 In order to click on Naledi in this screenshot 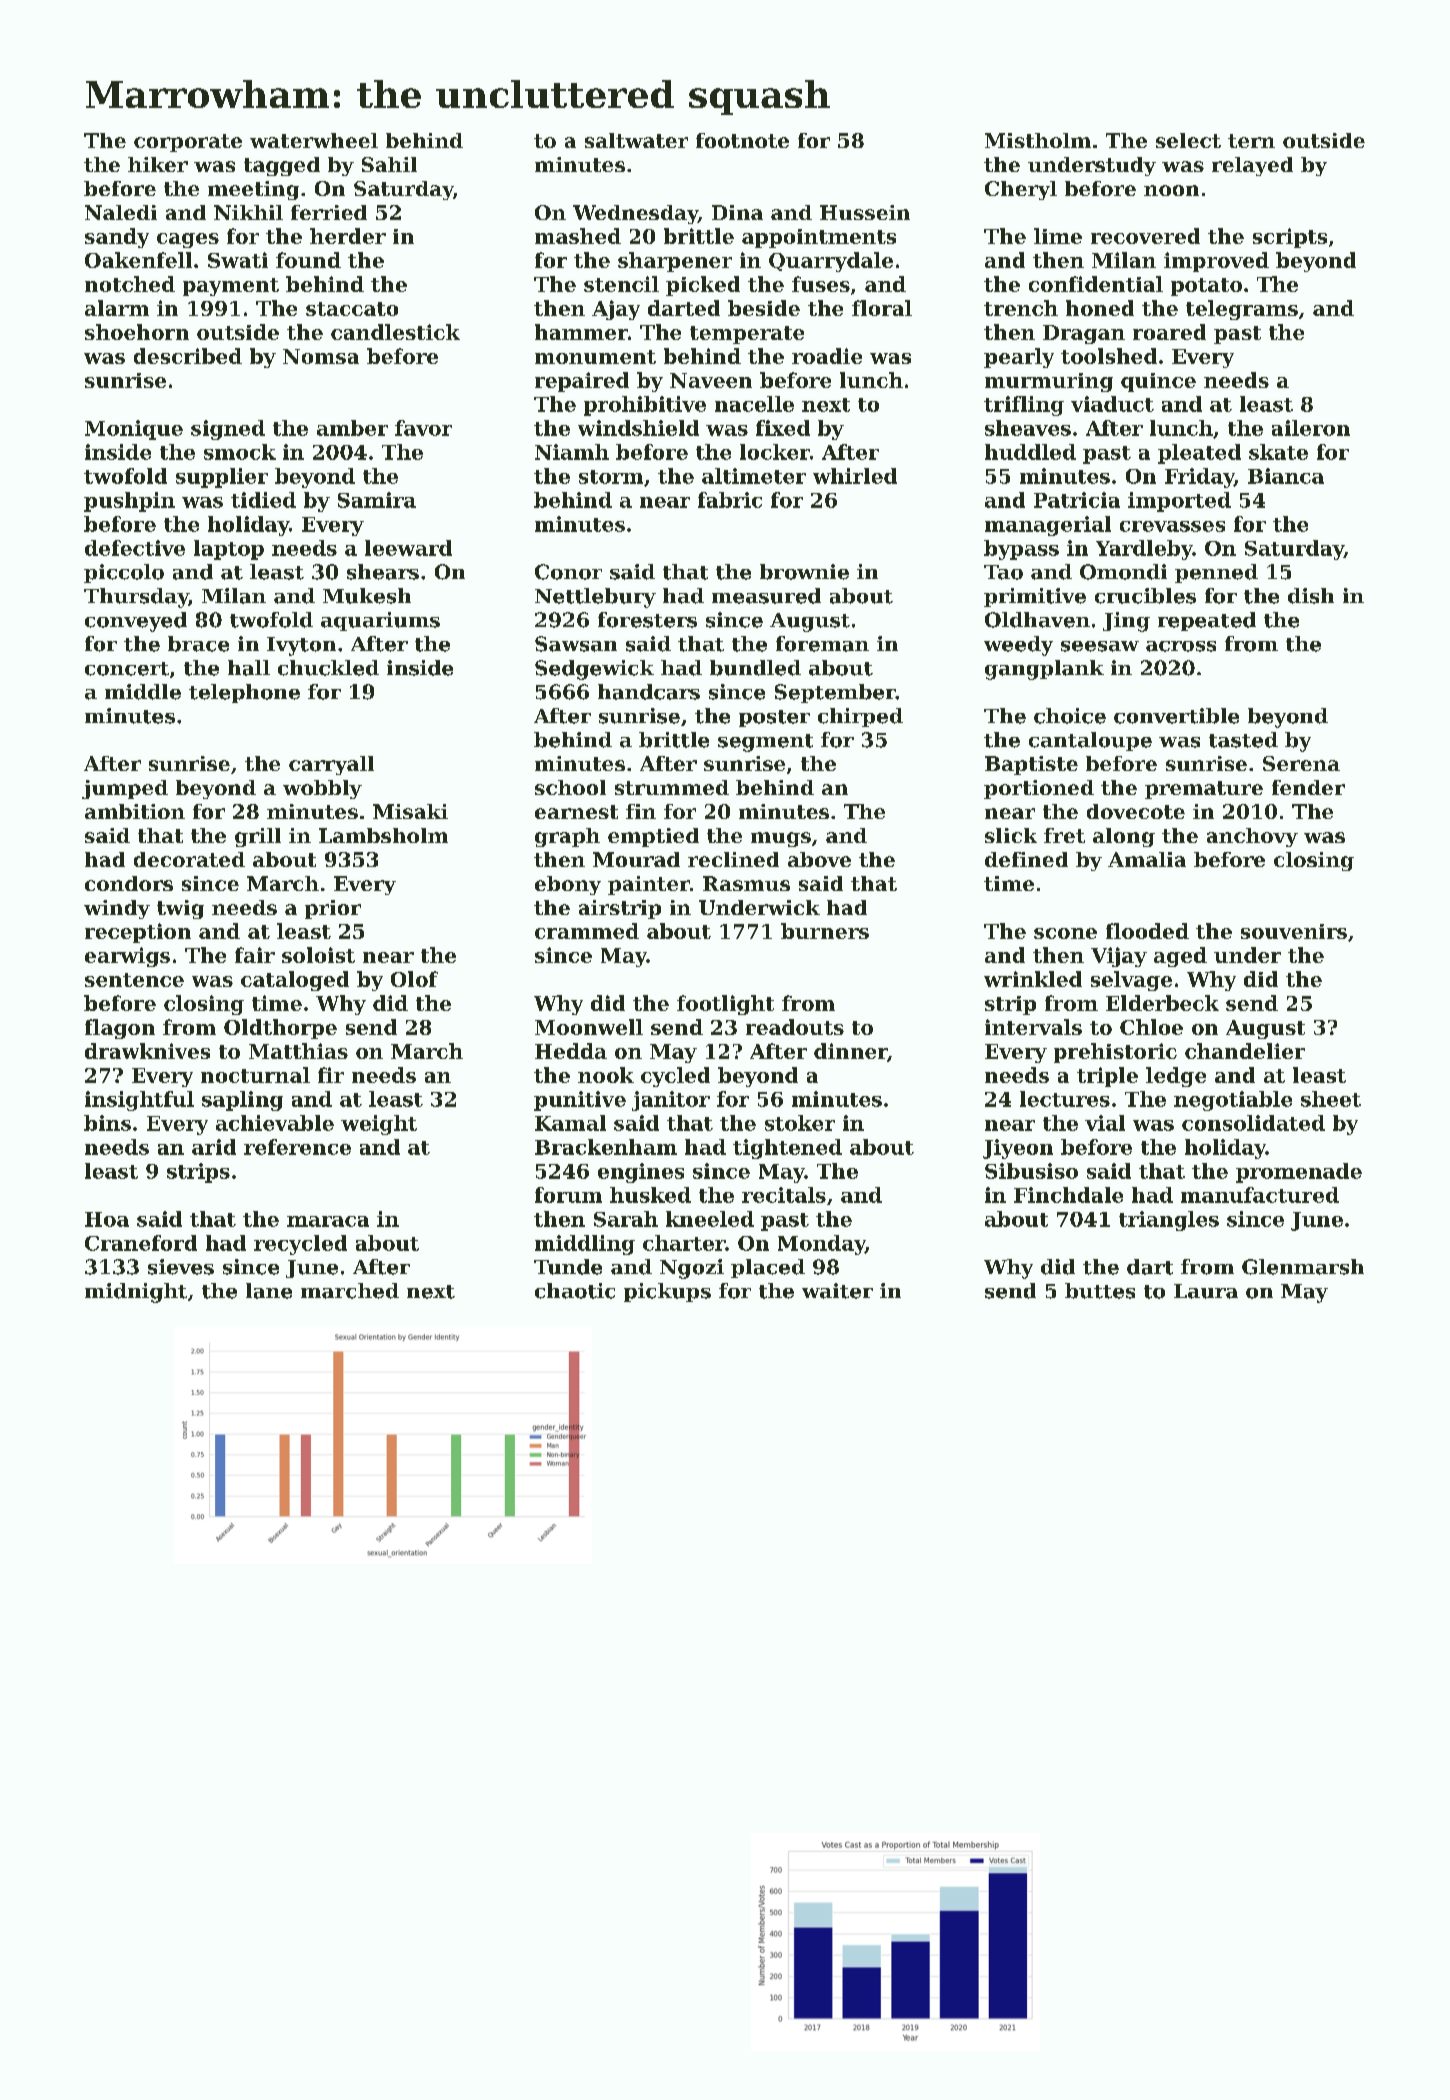, I will do `click(121, 212)`.
